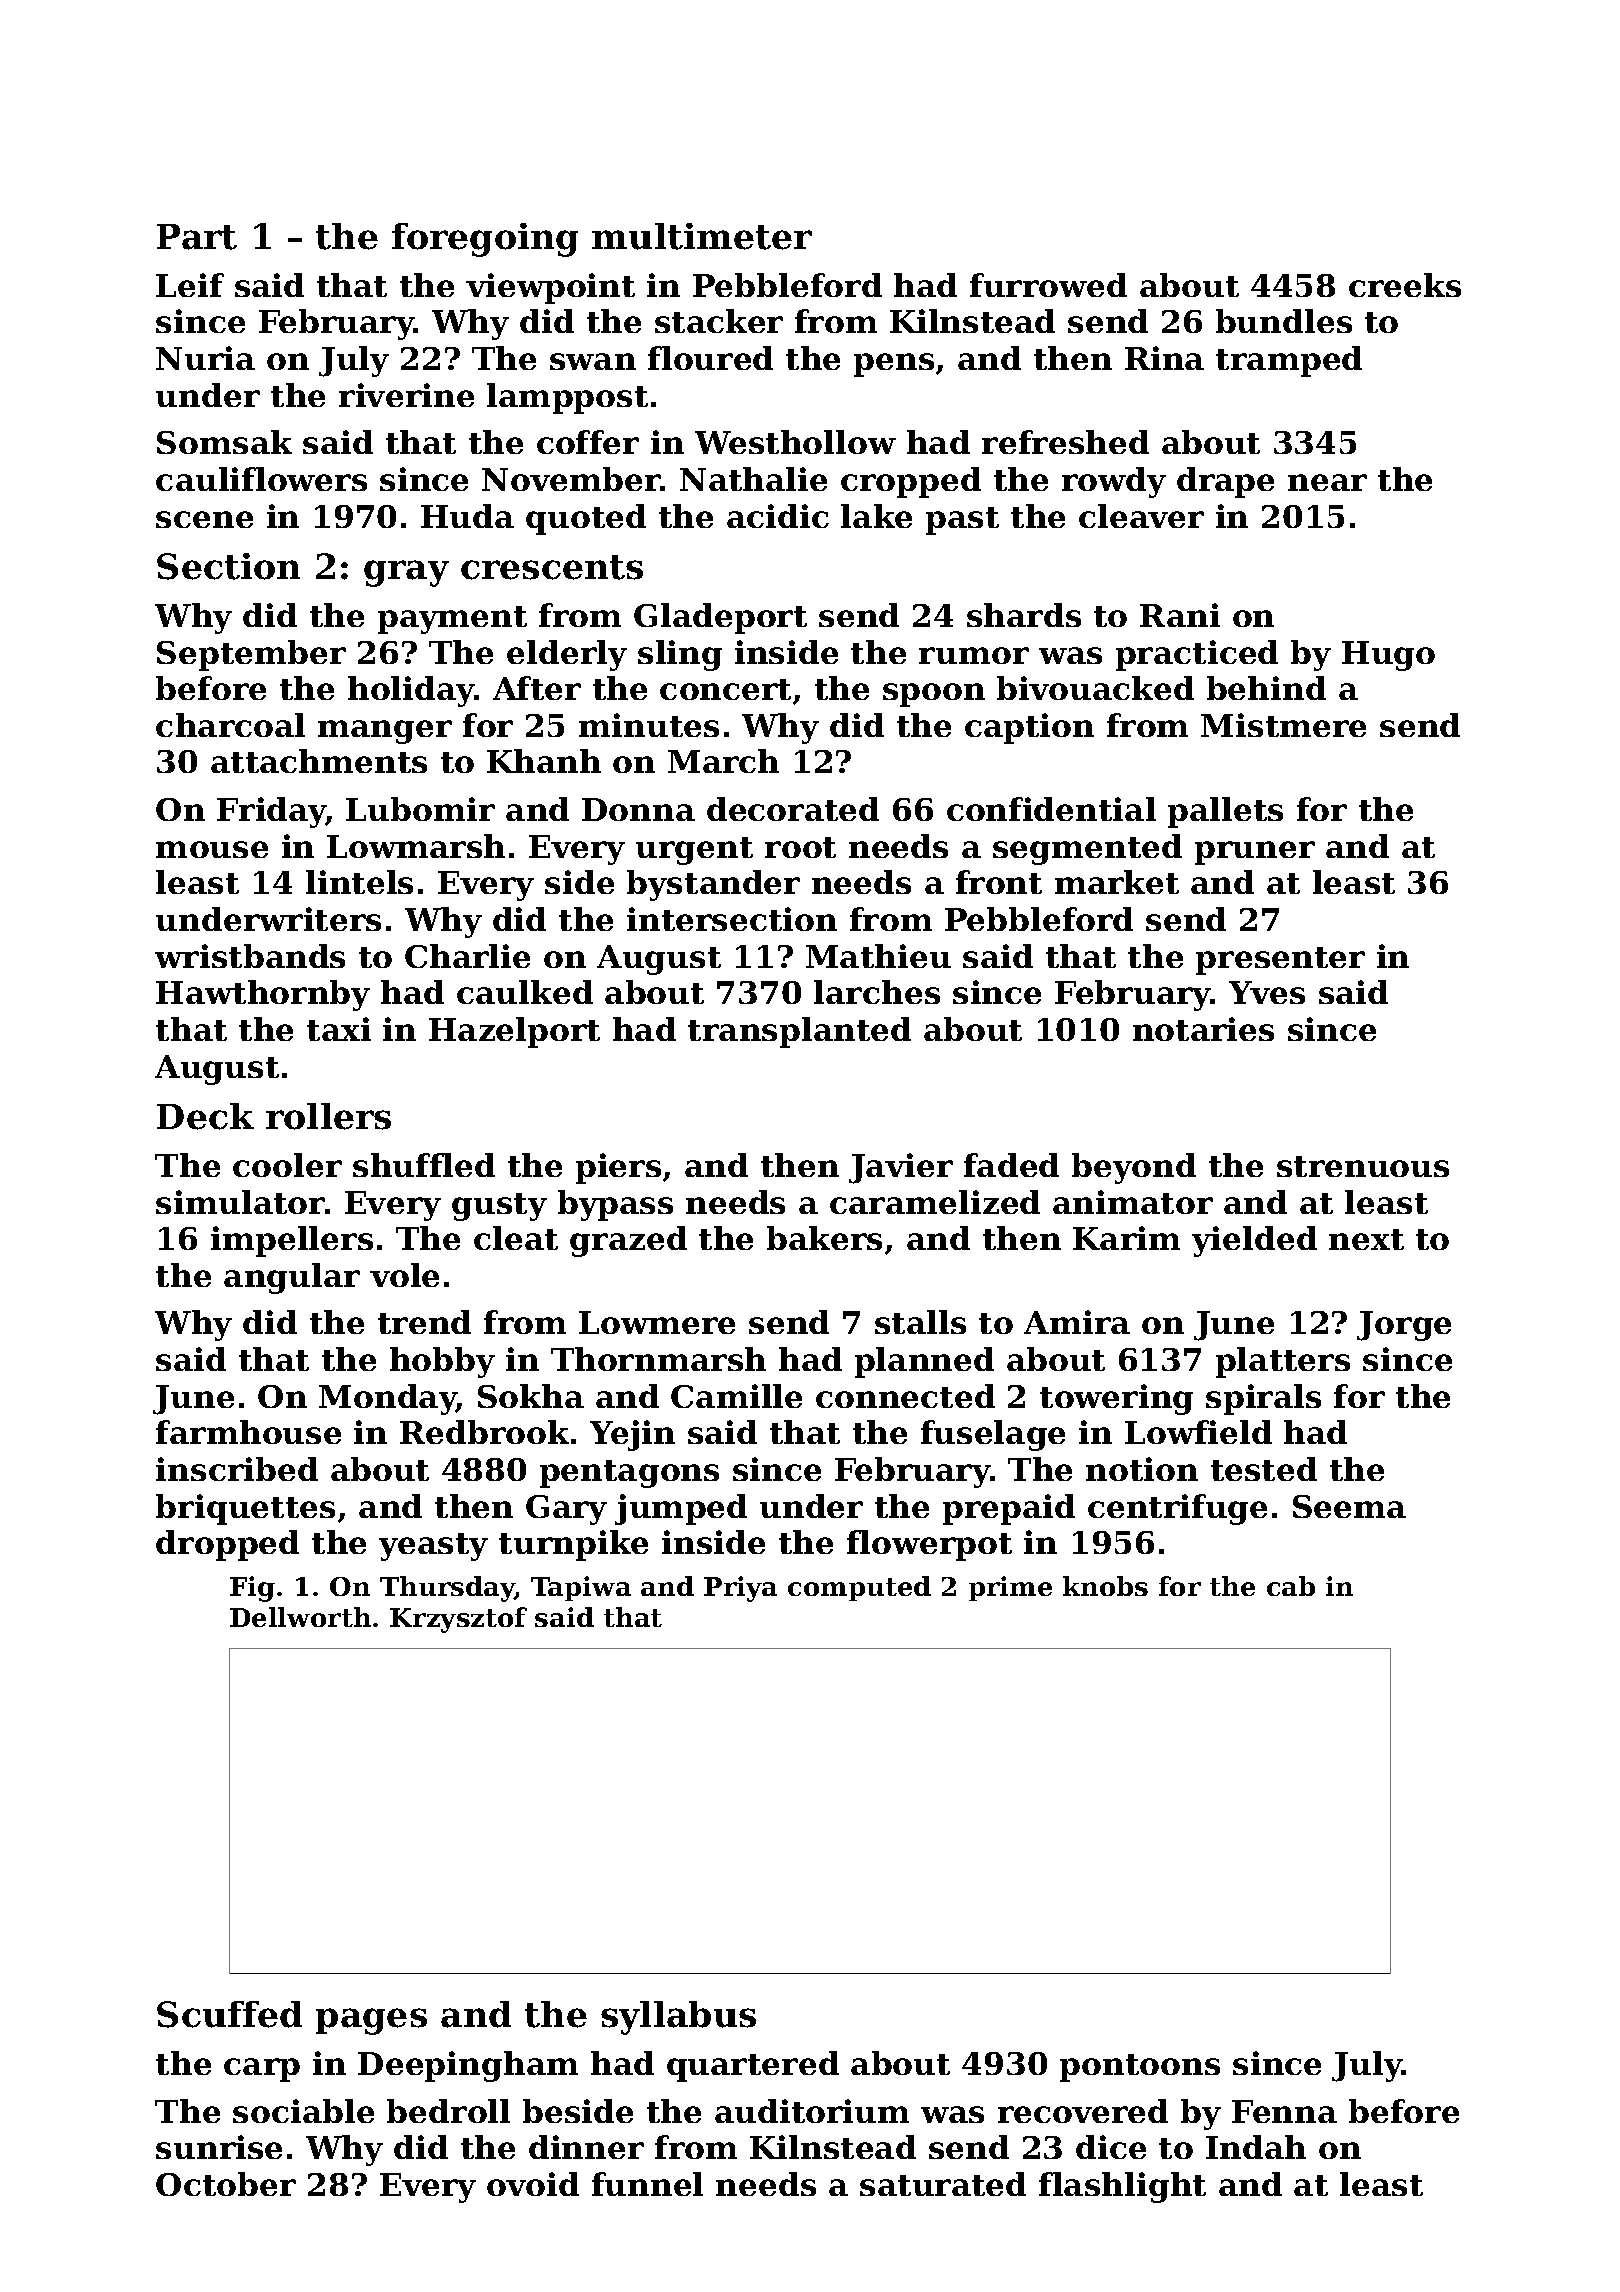 This screenshot has width=1620, height=2292. What do you see at coordinates (710, 358) in the screenshot?
I see `floured` at bounding box center [710, 358].
